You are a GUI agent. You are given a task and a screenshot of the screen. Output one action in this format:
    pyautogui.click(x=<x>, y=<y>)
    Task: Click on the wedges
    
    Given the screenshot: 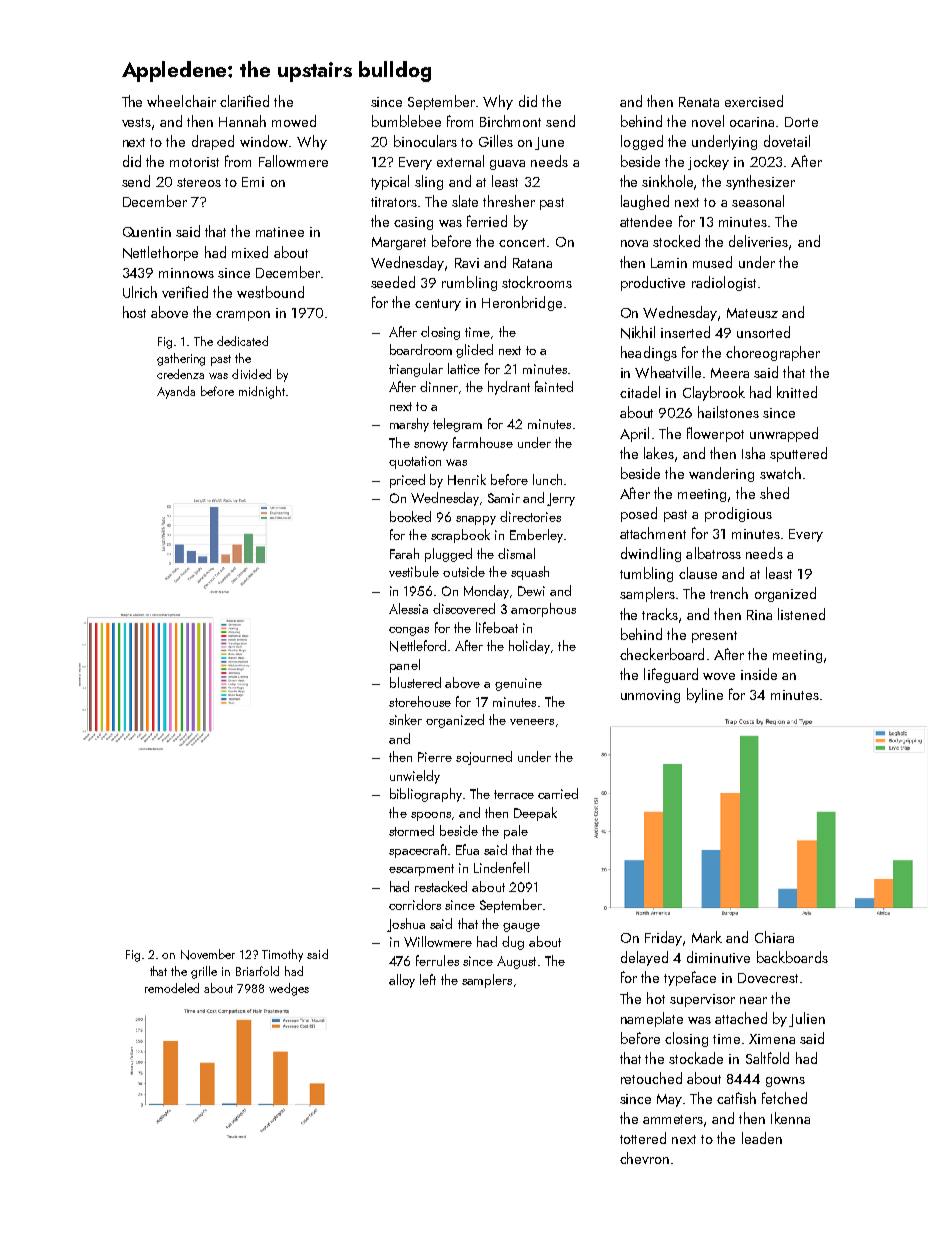 What is the action you would take?
    pyautogui.click(x=289, y=989)
